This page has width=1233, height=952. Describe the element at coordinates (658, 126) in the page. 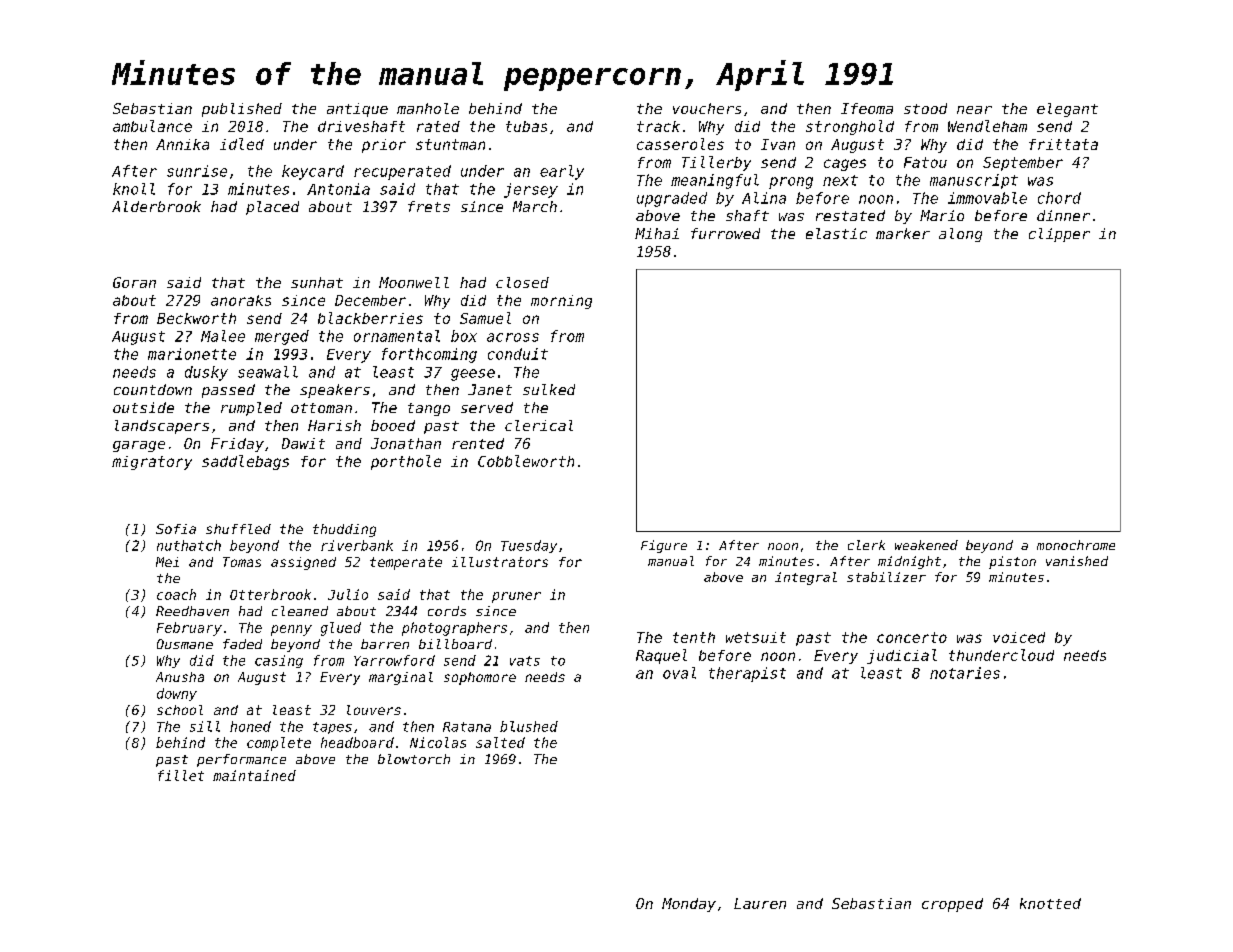

I see `track` at that location.
